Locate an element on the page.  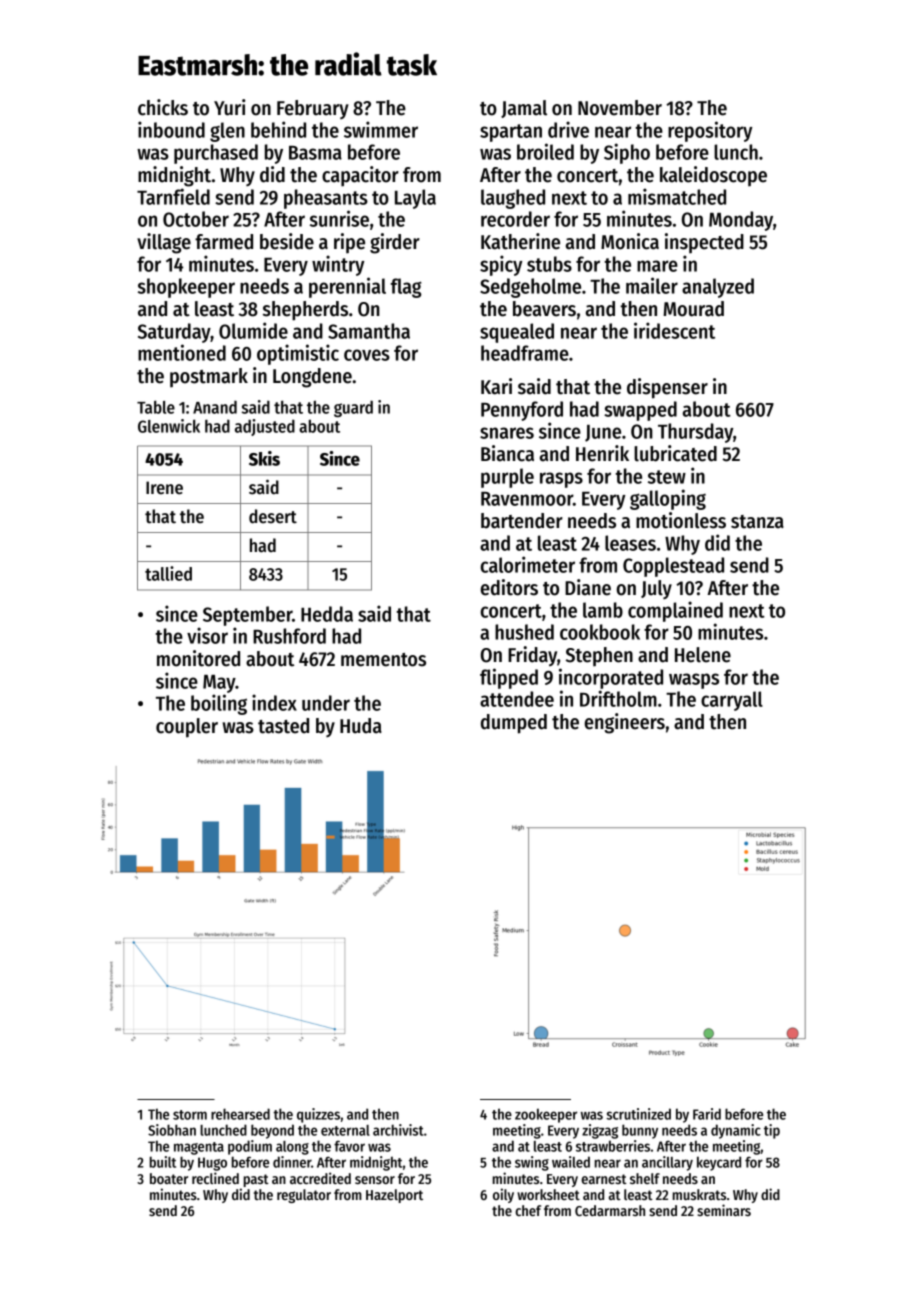
stanza is located at coordinates (757, 522).
